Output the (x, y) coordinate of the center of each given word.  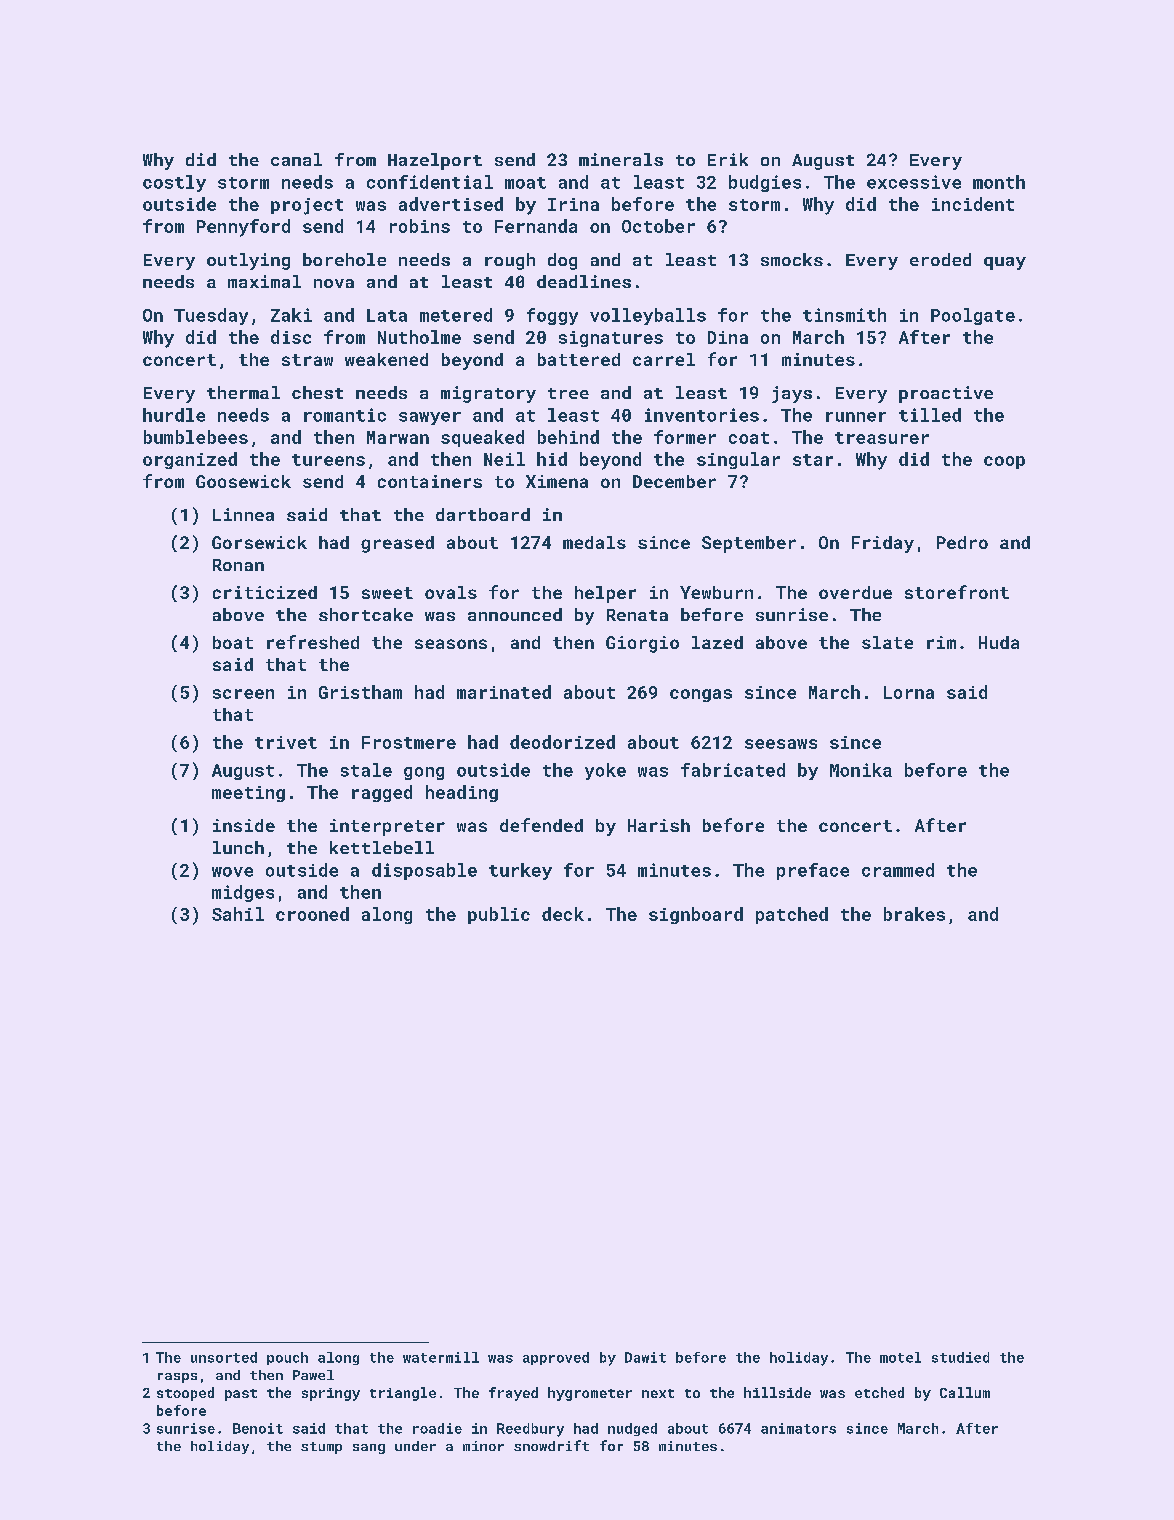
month (999, 182)
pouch (287, 1358)
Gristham (360, 692)
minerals (621, 159)
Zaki (291, 315)
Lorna (909, 692)
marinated (504, 692)
